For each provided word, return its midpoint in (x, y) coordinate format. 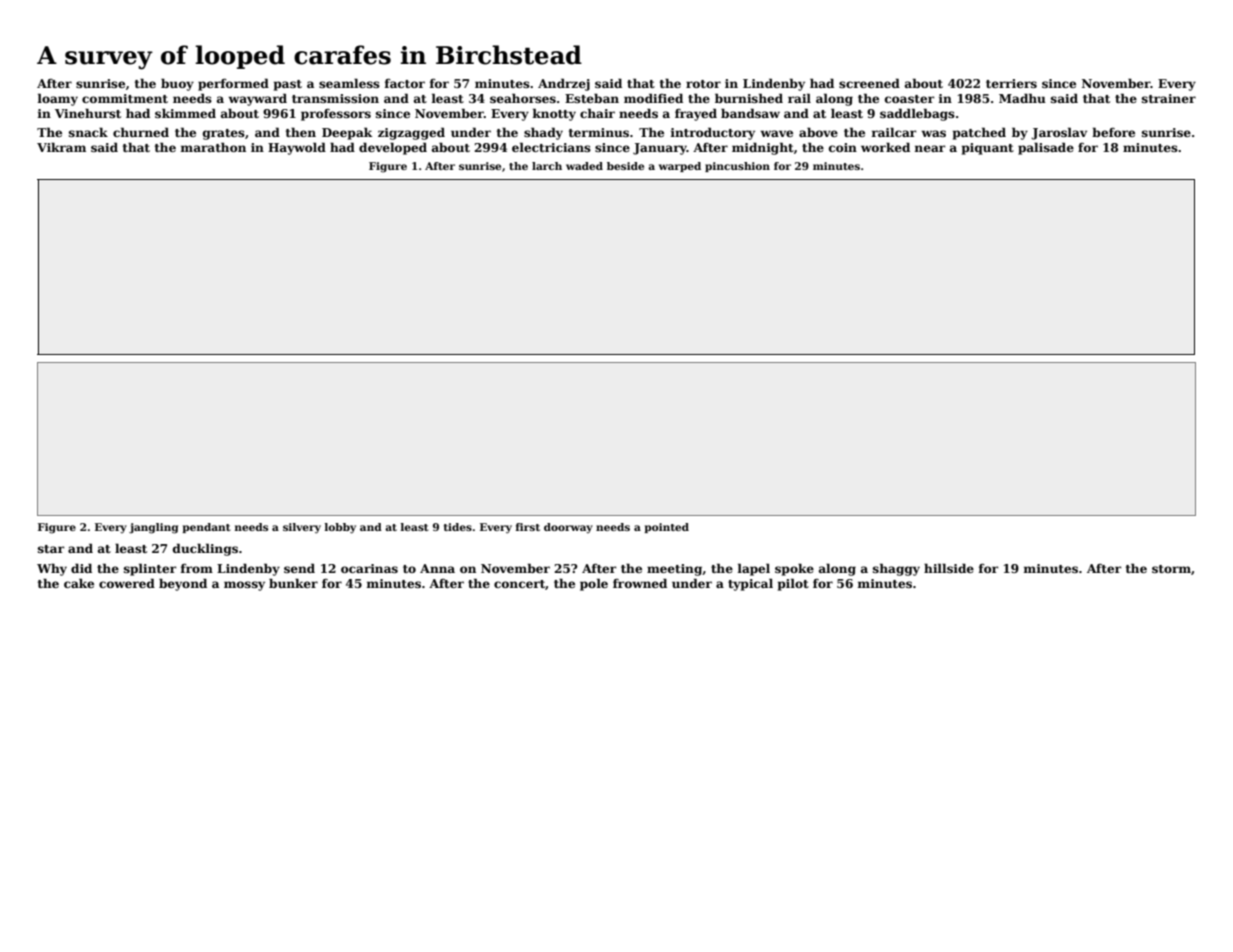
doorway (568, 528)
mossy (244, 586)
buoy (177, 84)
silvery (302, 528)
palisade (1046, 148)
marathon (213, 147)
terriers (1011, 83)
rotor (703, 84)
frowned (640, 583)
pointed (666, 528)
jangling (153, 528)
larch (547, 166)
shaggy (896, 569)
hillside (949, 568)
